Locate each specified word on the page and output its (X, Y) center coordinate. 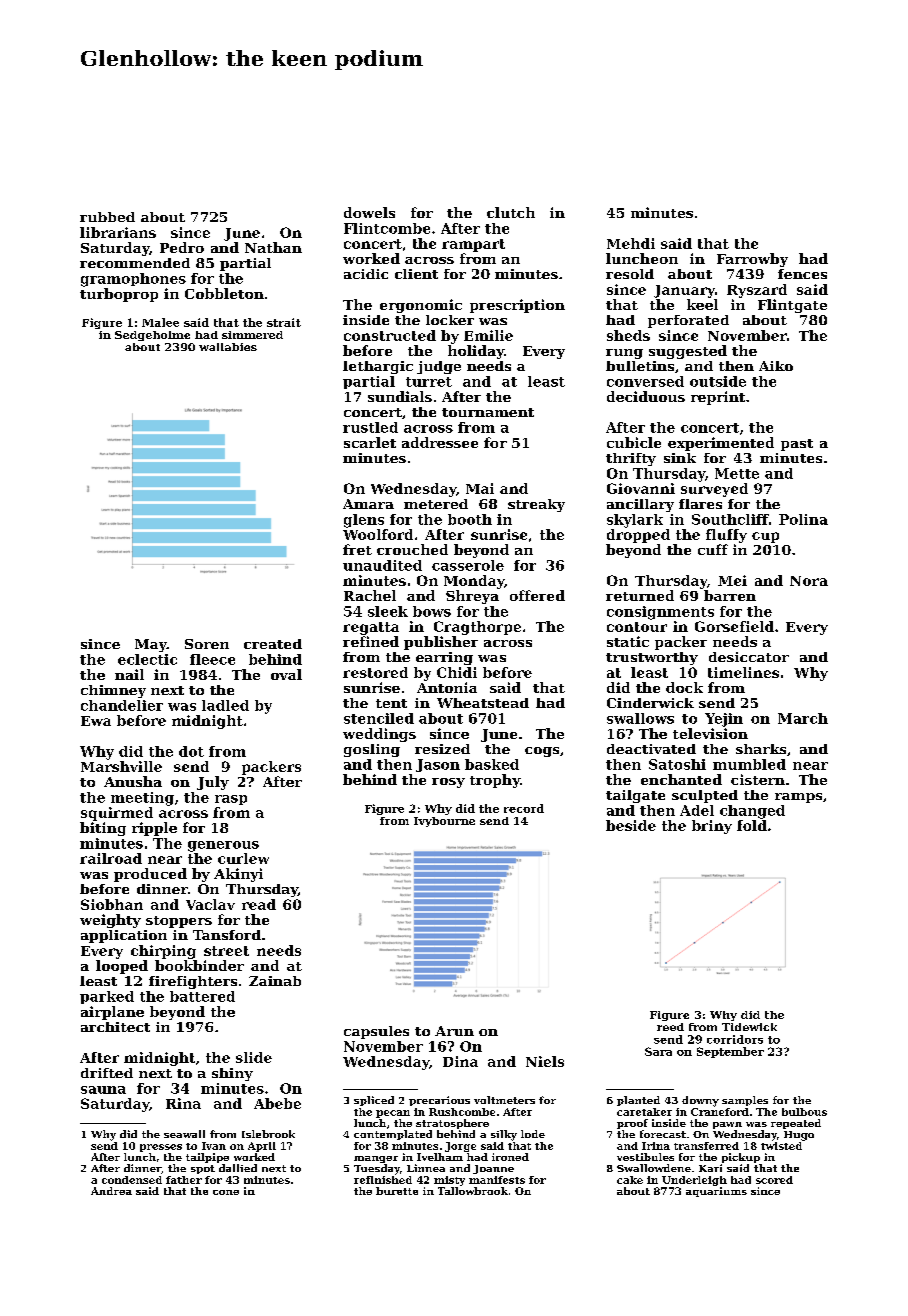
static (628, 641)
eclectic (147, 659)
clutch (511, 212)
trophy (495, 781)
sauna (103, 1090)
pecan (393, 1114)
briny (712, 827)
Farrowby (752, 260)
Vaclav (210, 904)
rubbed (107, 217)
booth (470, 519)
